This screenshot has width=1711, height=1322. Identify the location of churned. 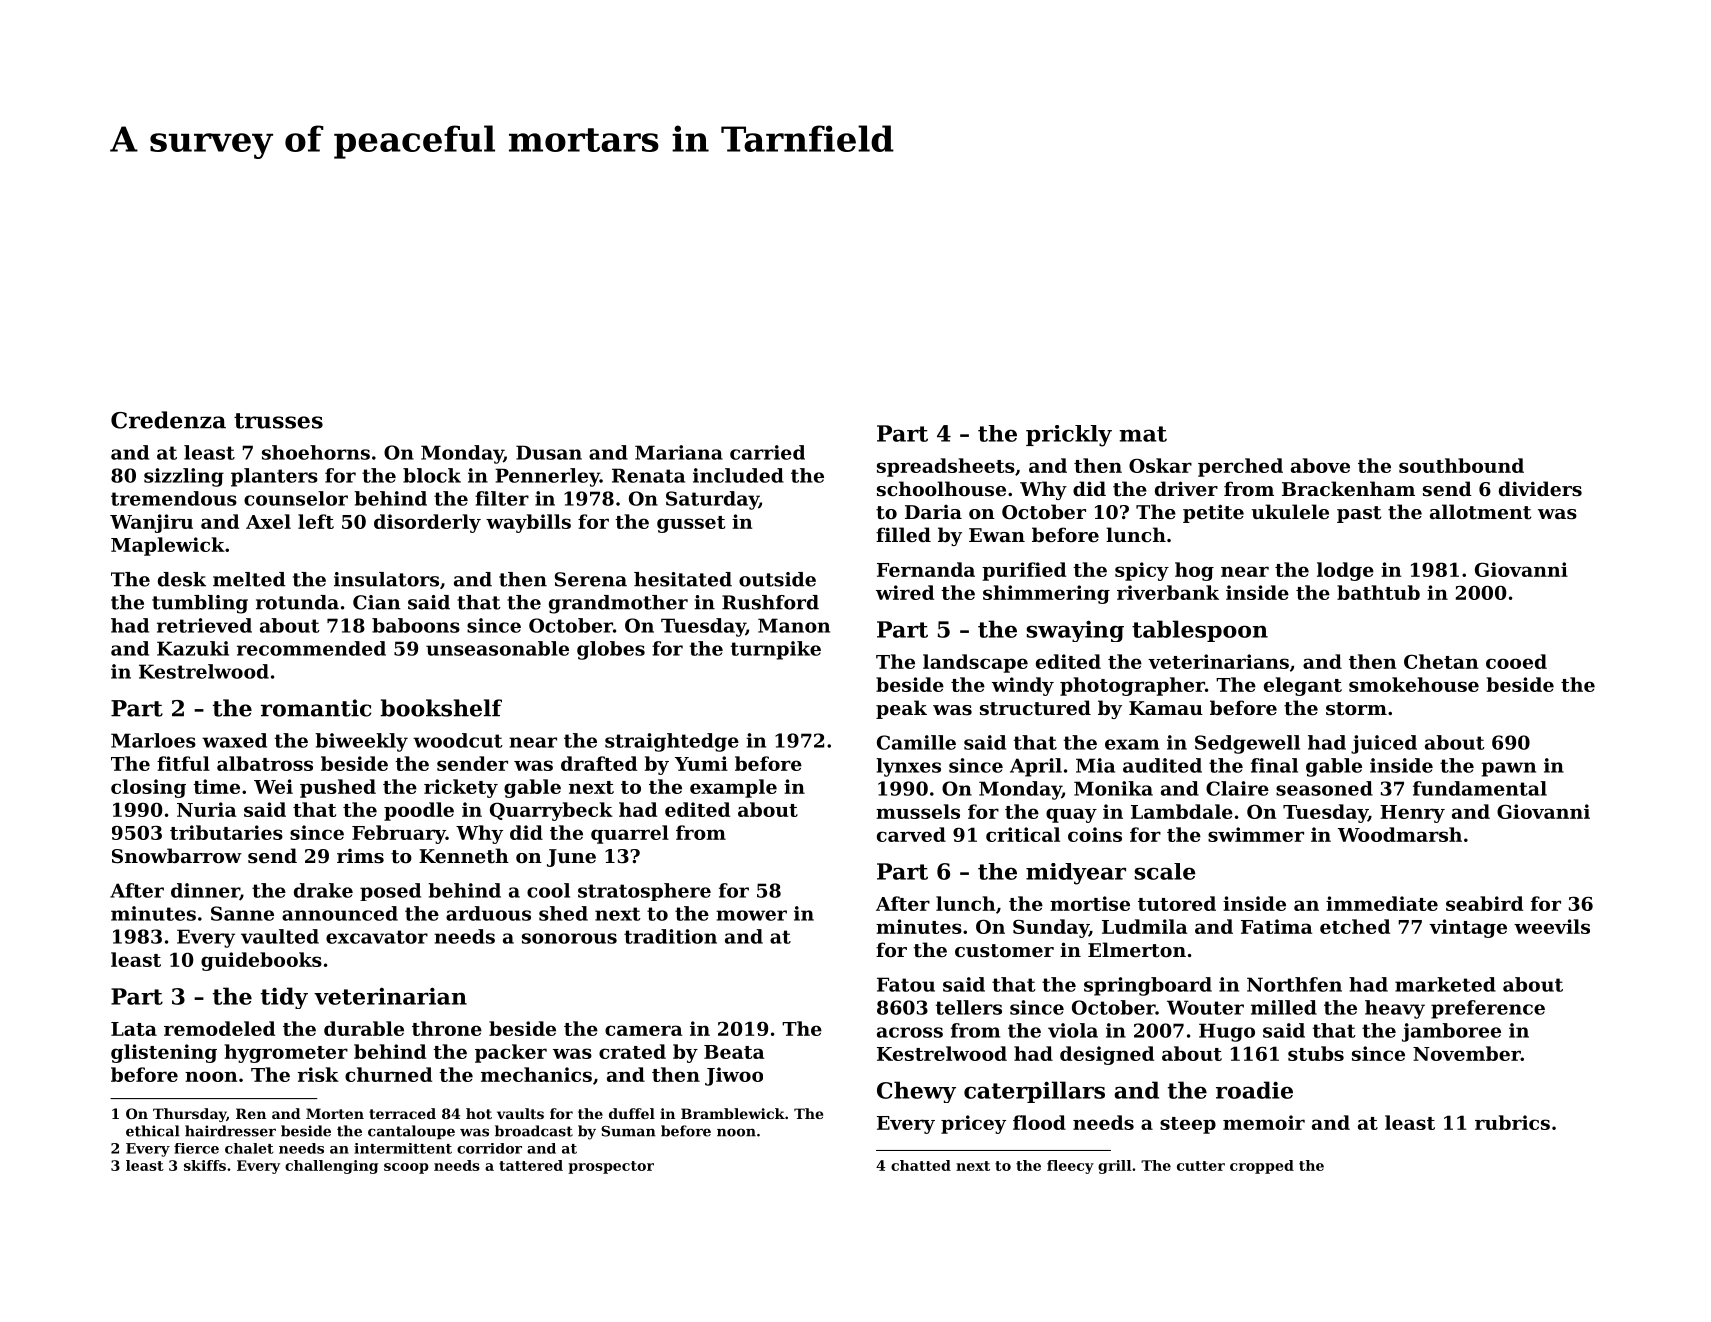
(388, 1074).
